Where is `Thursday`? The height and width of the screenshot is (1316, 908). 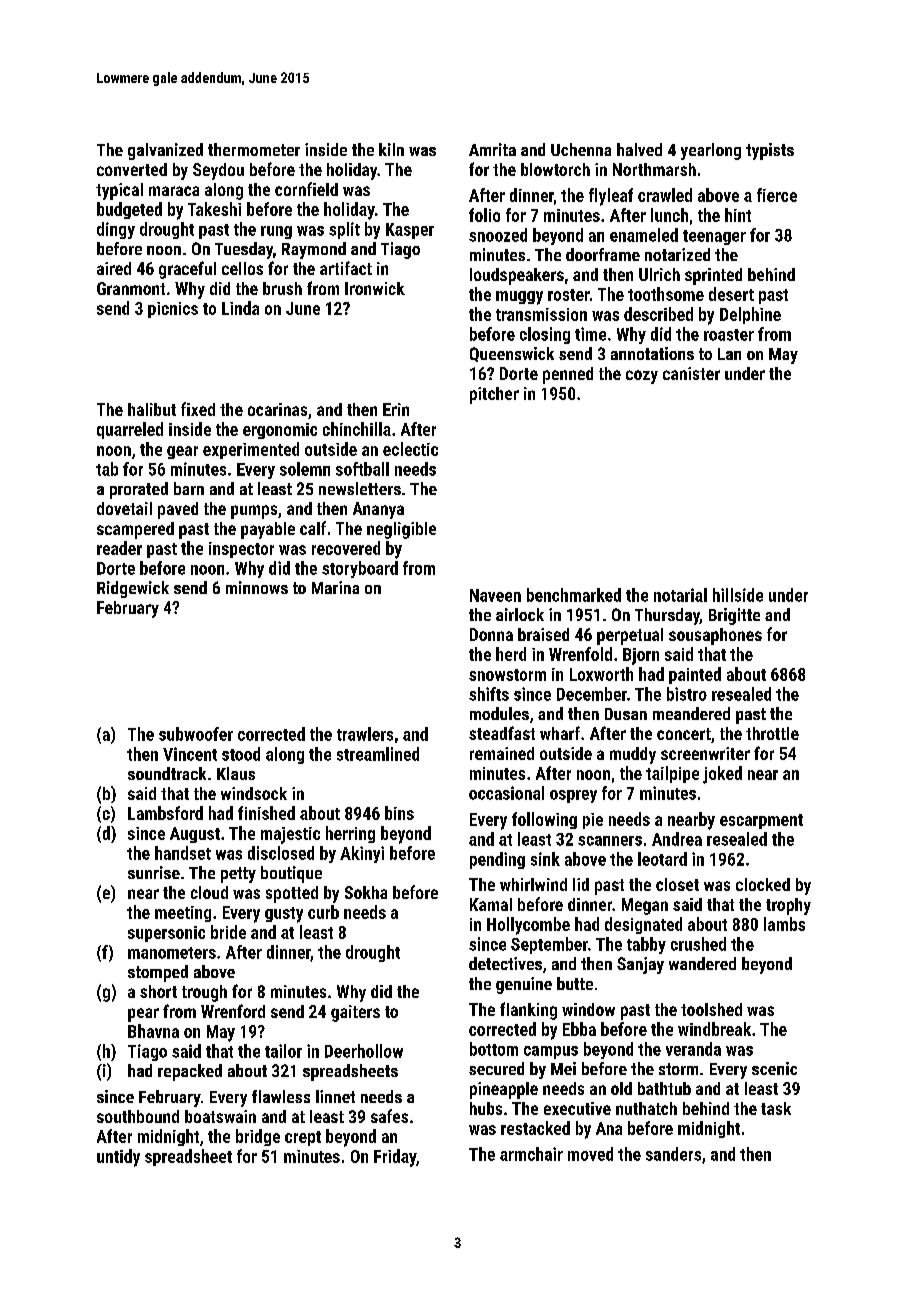
Thursday is located at coordinates (667, 616).
